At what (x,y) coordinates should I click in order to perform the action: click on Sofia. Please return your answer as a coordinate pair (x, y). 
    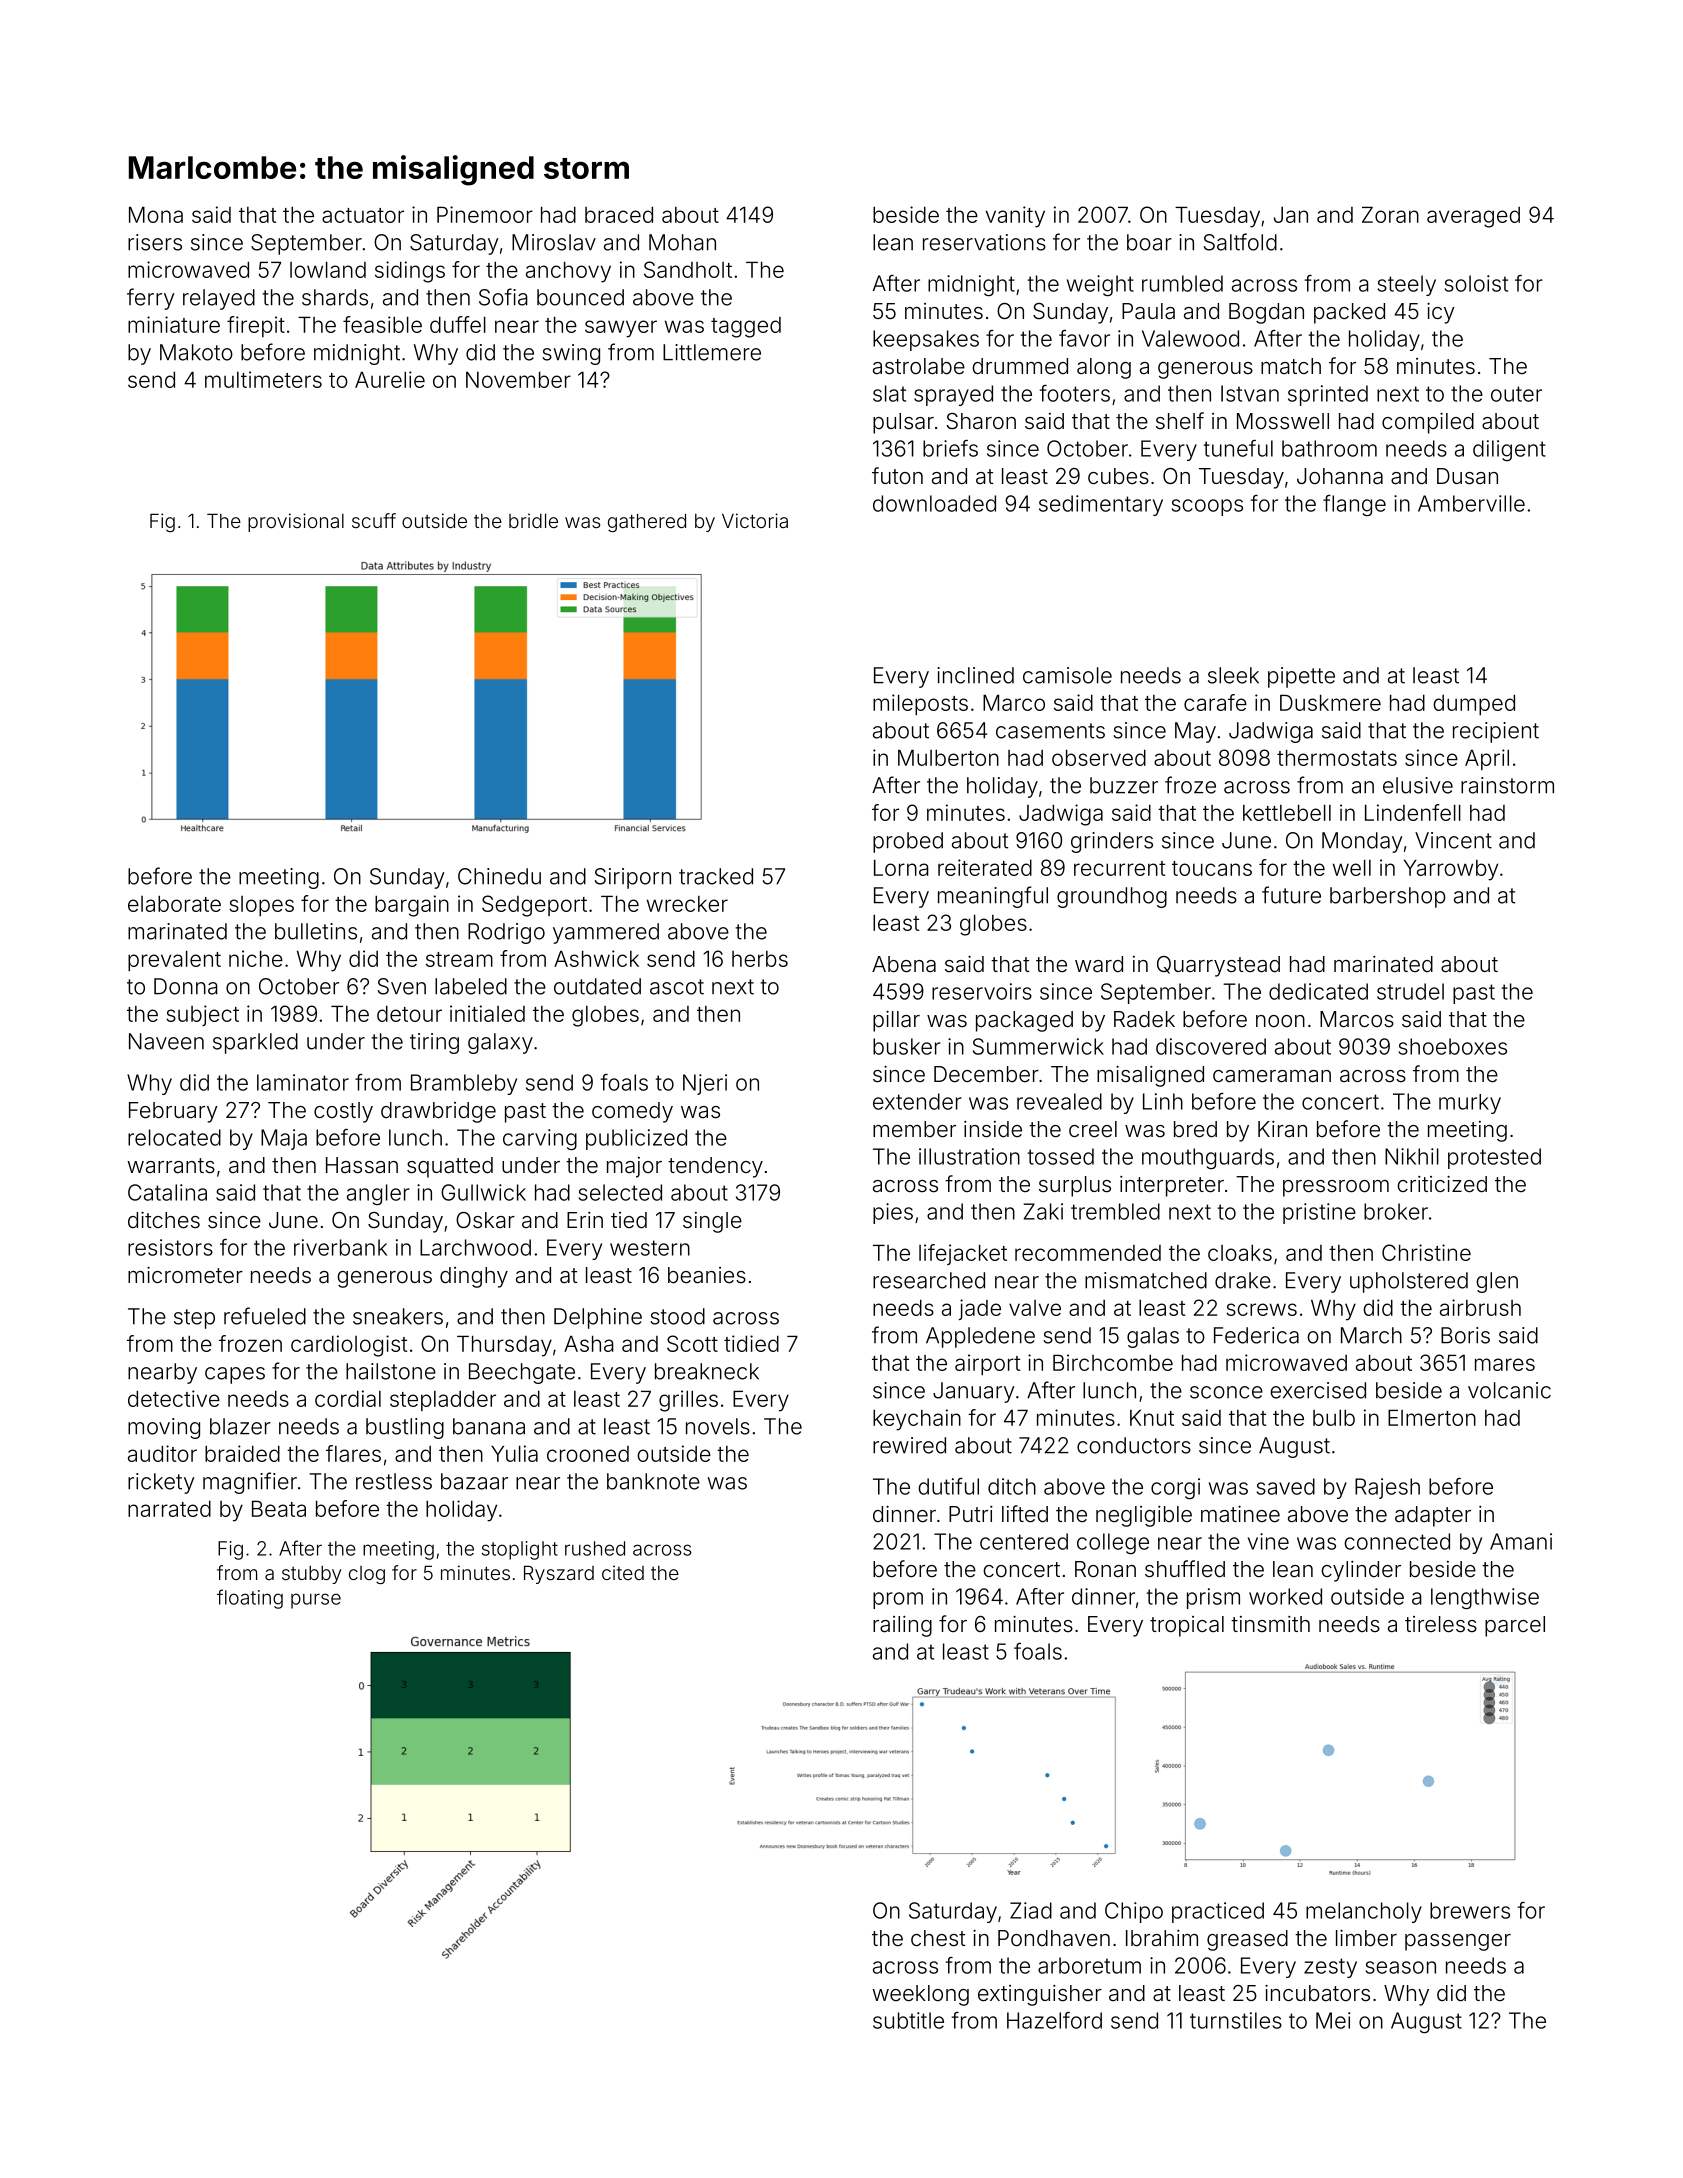
    Looking at the image, I should click on (503, 297).
